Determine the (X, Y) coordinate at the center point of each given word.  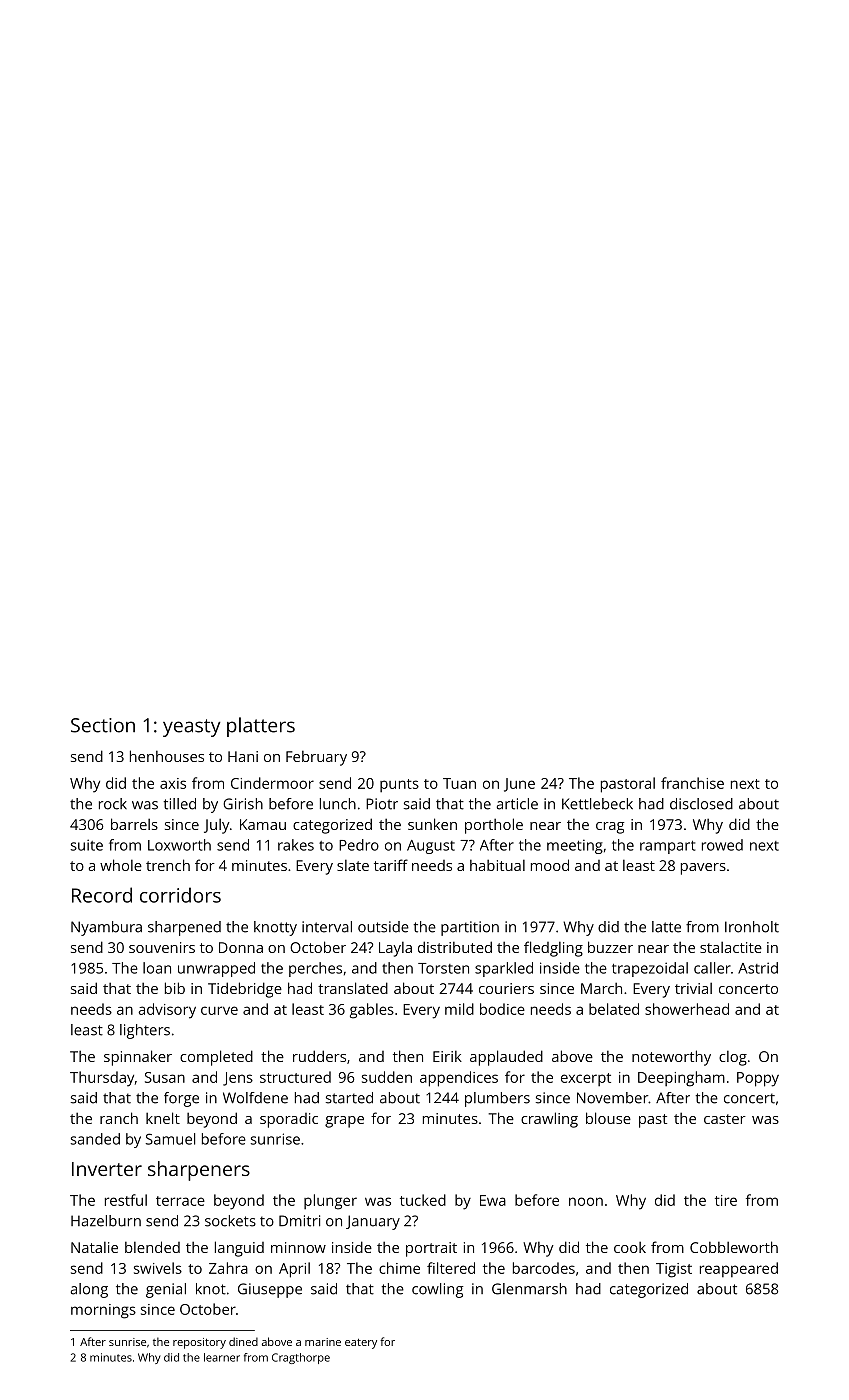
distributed (455, 947)
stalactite (731, 947)
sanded (95, 1139)
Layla (395, 949)
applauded (506, 1058)
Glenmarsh (529, 1289)
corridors (180, 895)
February (316, 758)
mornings (103, 1311)
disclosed (701, 804)
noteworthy (671, 1058)
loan (157, 968)
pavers (703, 869)
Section (103, 725)
